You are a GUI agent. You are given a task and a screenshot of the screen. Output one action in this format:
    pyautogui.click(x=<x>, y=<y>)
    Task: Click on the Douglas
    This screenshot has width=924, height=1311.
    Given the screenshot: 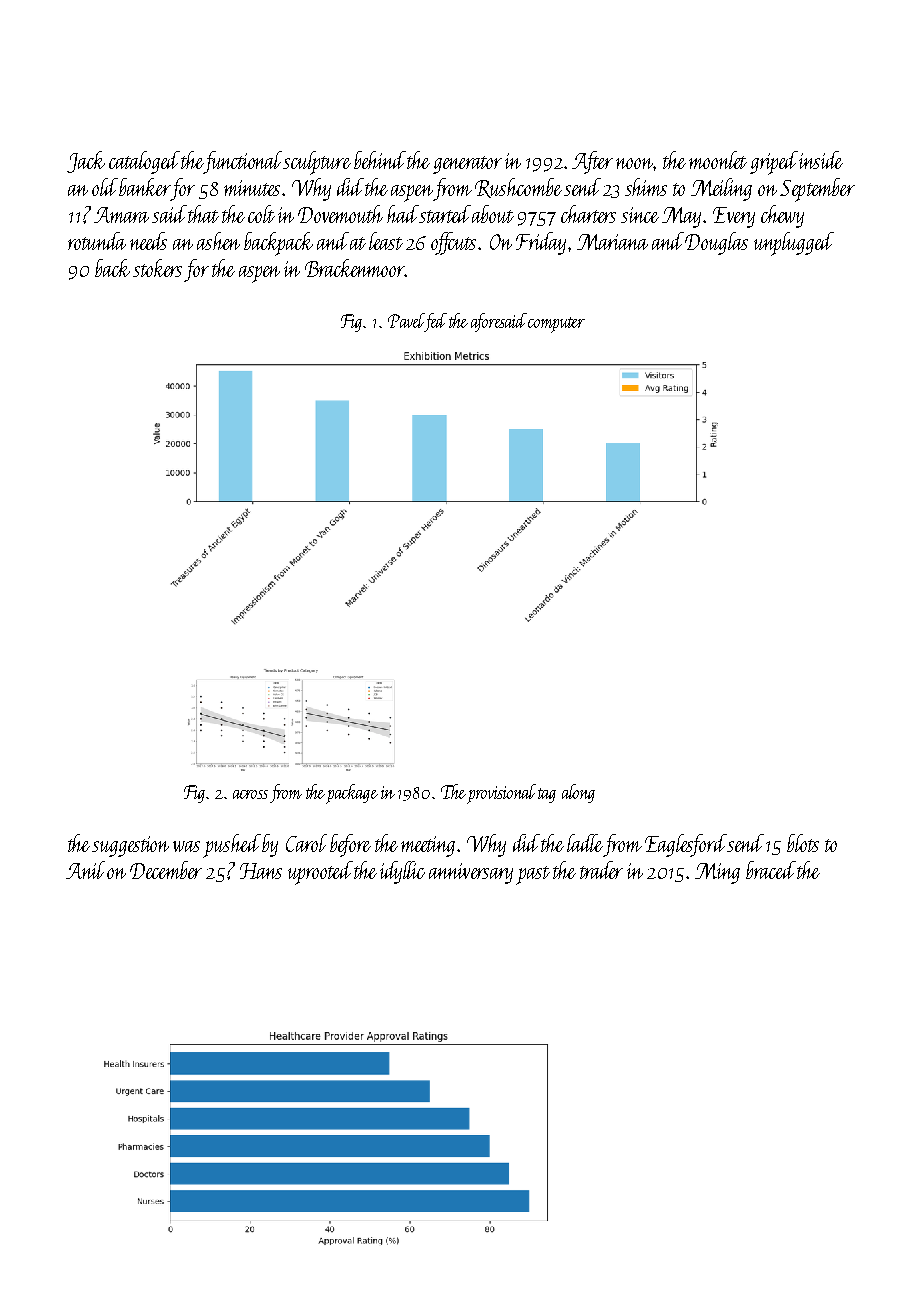 What is the action you would take?
    pyautogui.click(x=716, y=243)
